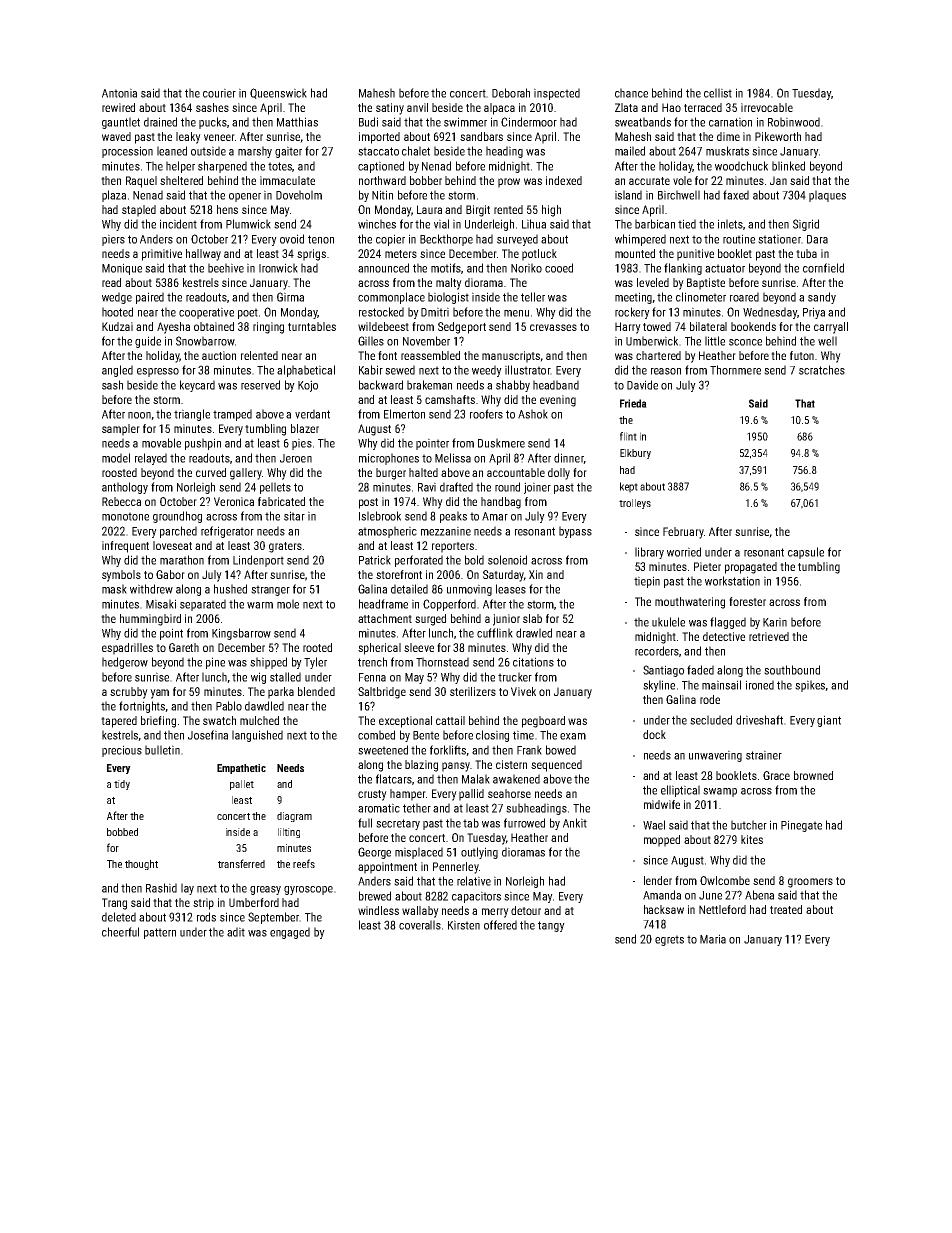 The image size is (952, 1233). I want to click on chance, so click(631, 93).
